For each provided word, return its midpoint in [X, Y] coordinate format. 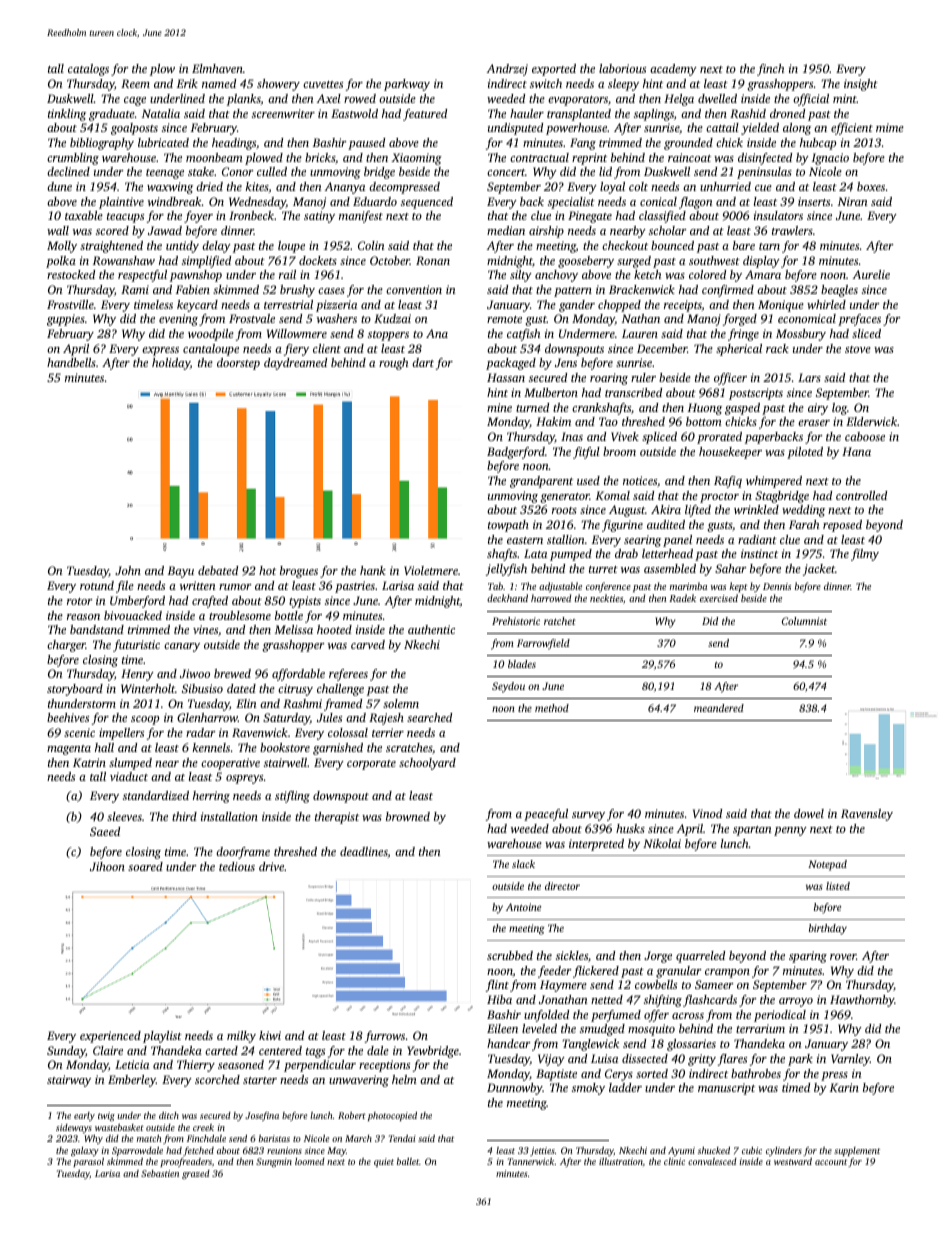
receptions [384, 1066]
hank [373, 570]
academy [673, 70]
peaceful [546, 815]
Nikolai [662, 843]
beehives [68, 717]
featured [425, 115]
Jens [566, 362]
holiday [171, 364]
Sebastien [160, 1173]
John [128, 570]
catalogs [88, 70]
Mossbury [801, 335]
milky [241, 1037]
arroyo [796, 1002]
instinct [759, 553]
